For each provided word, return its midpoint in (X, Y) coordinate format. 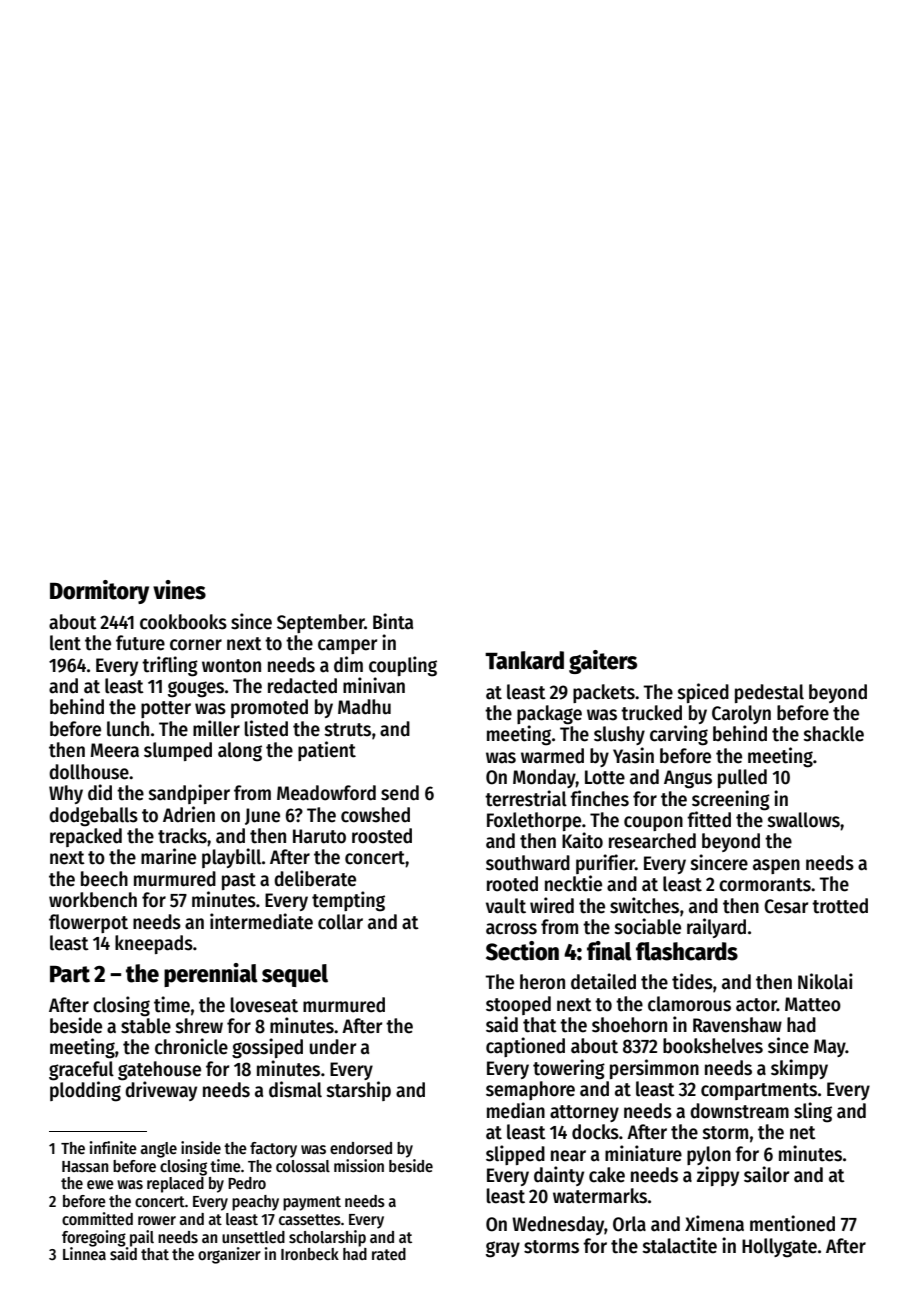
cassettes (310, 1220)
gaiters (603, 662)
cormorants (765, 885)
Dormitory (99, 592)
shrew (199, 1026)
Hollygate (779, 1248)
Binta (393, 621)
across (511, 929)
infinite (113, 1147)
